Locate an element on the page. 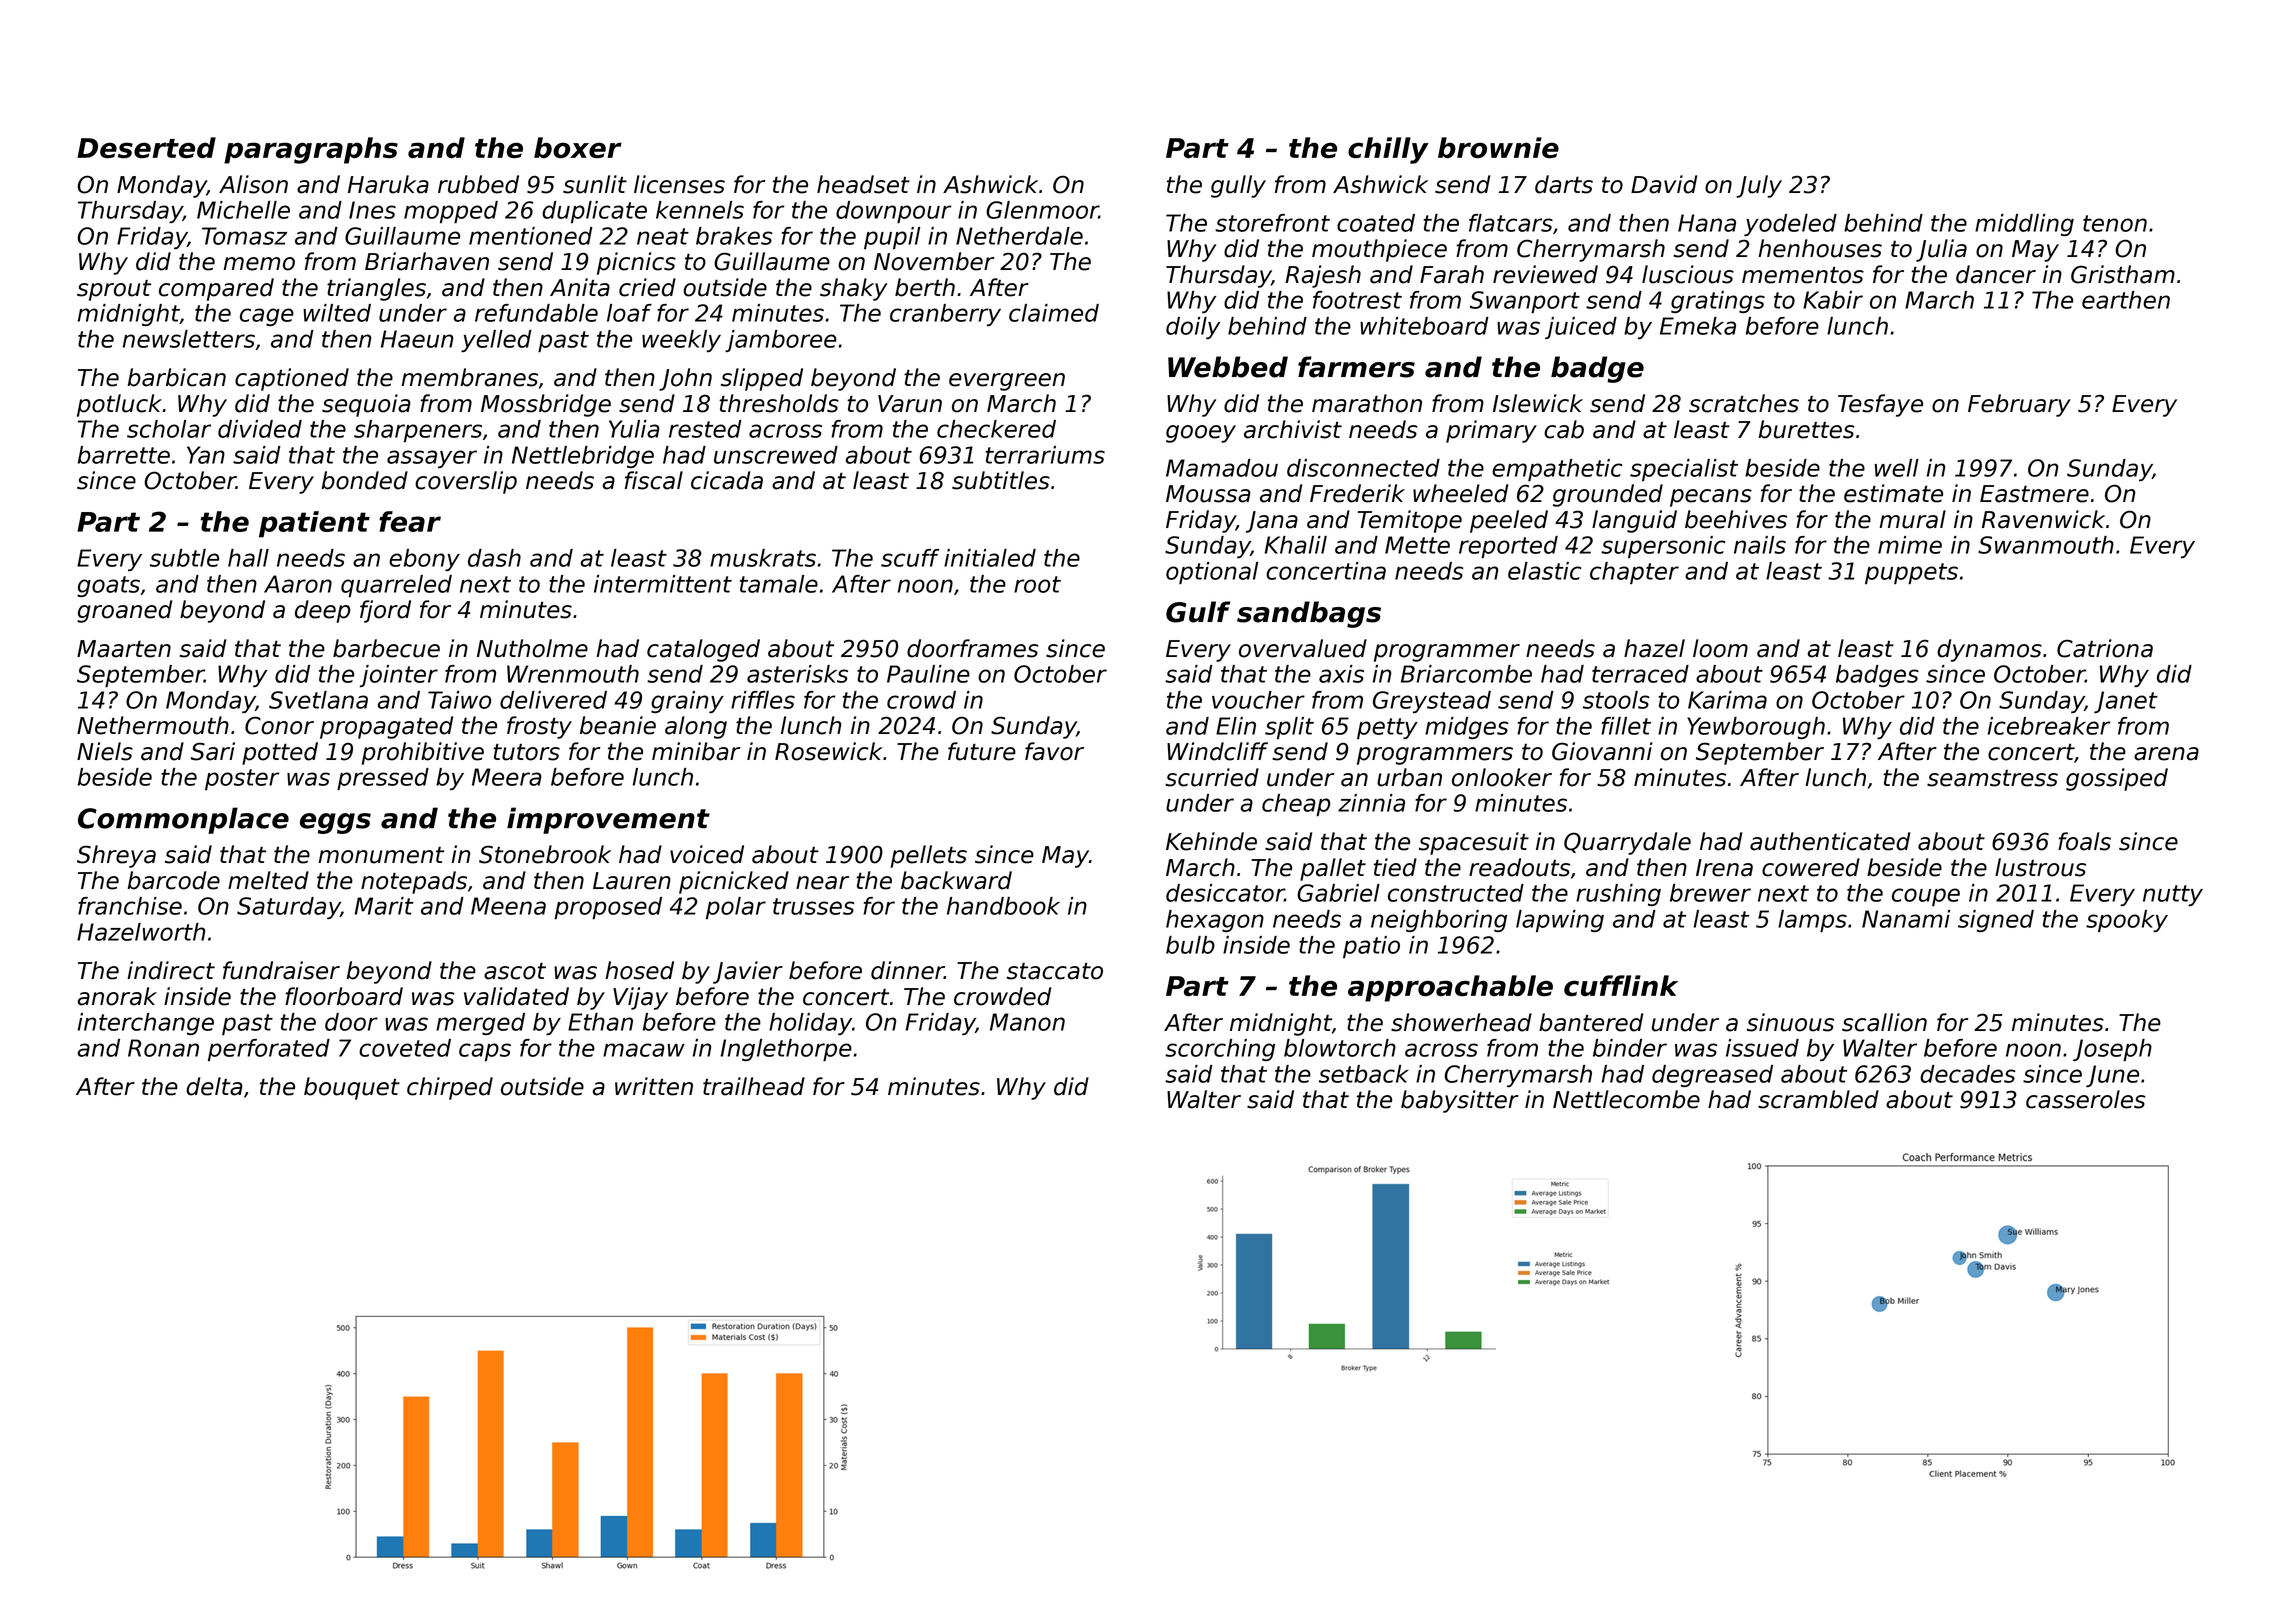 The width and height of the document is (2282, 1614). sprout is located at coordinates (114, 290).
